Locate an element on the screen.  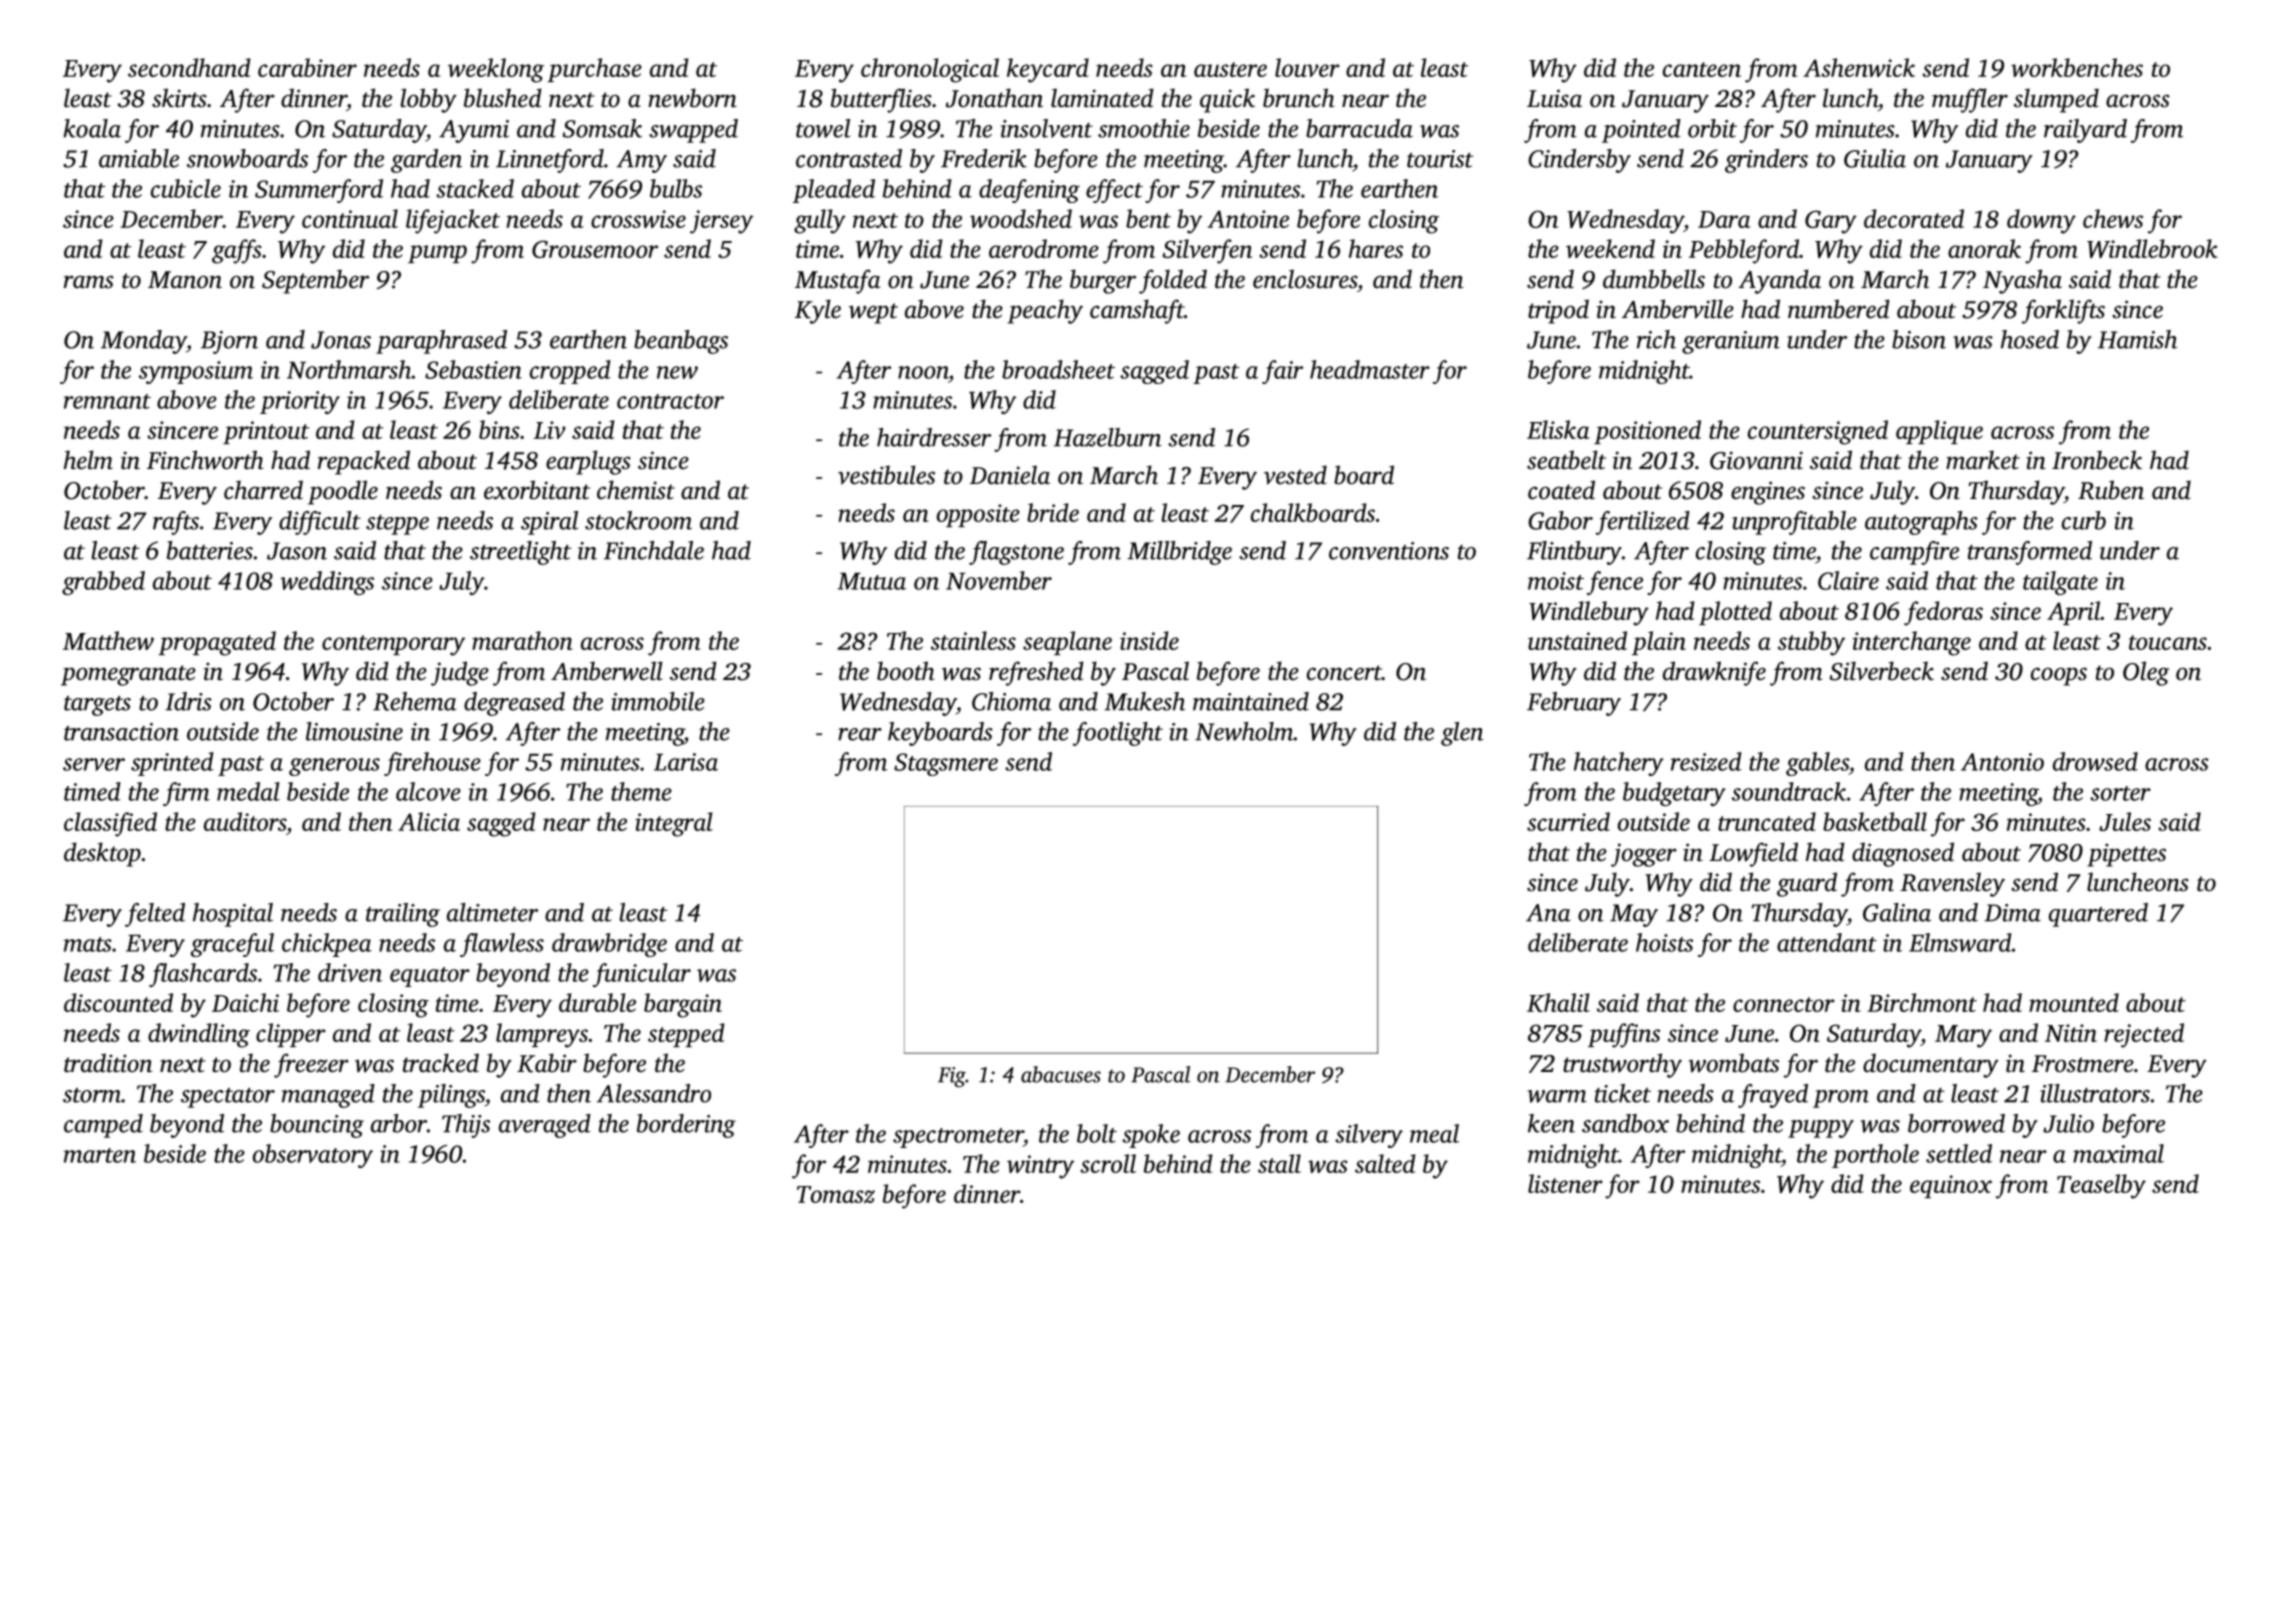
secondhand is located at coordinates (189, 67).
